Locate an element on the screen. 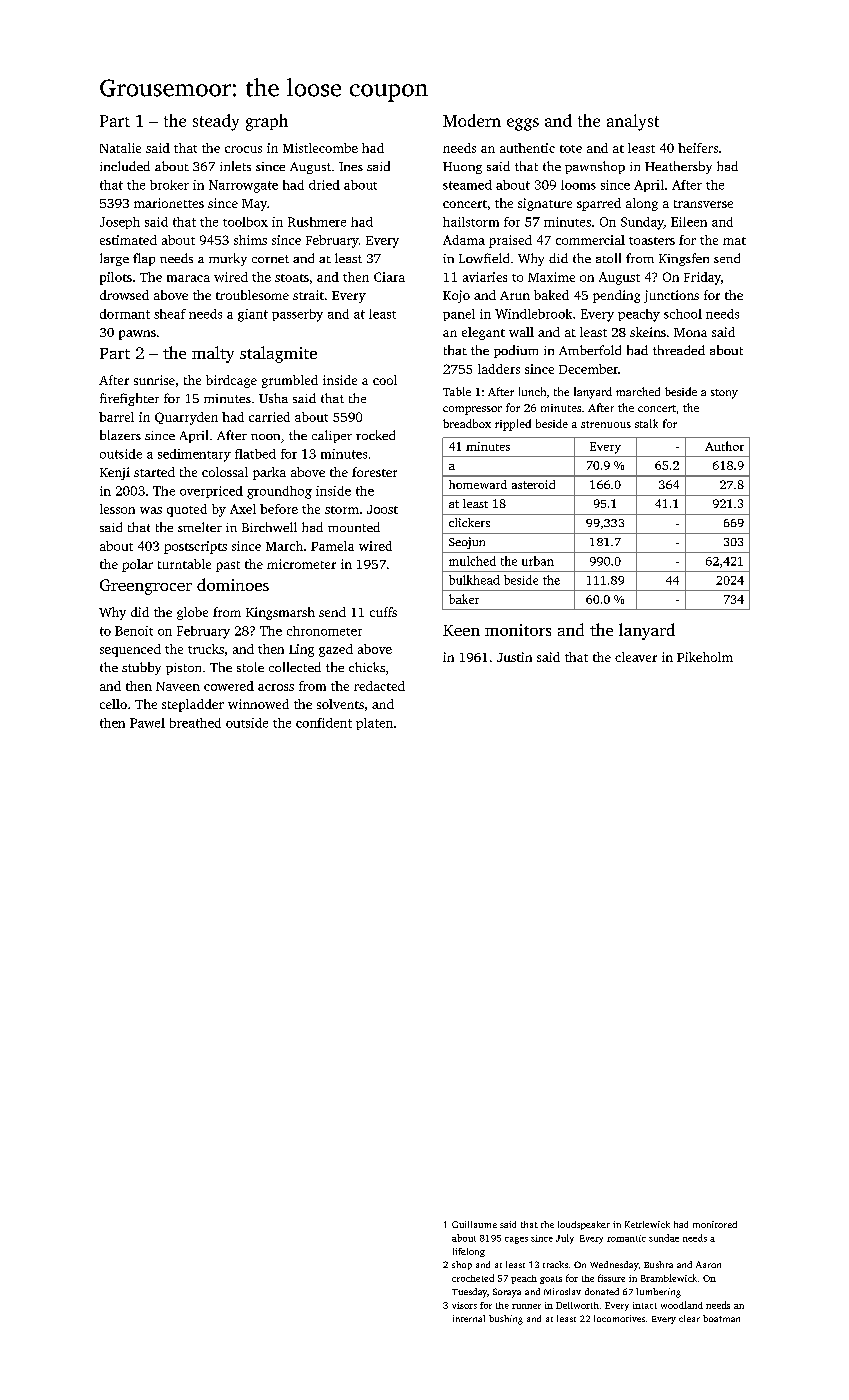 The height and width of the screenshot is (1400, 849). cleaver is located at coordinates (636, 657).
